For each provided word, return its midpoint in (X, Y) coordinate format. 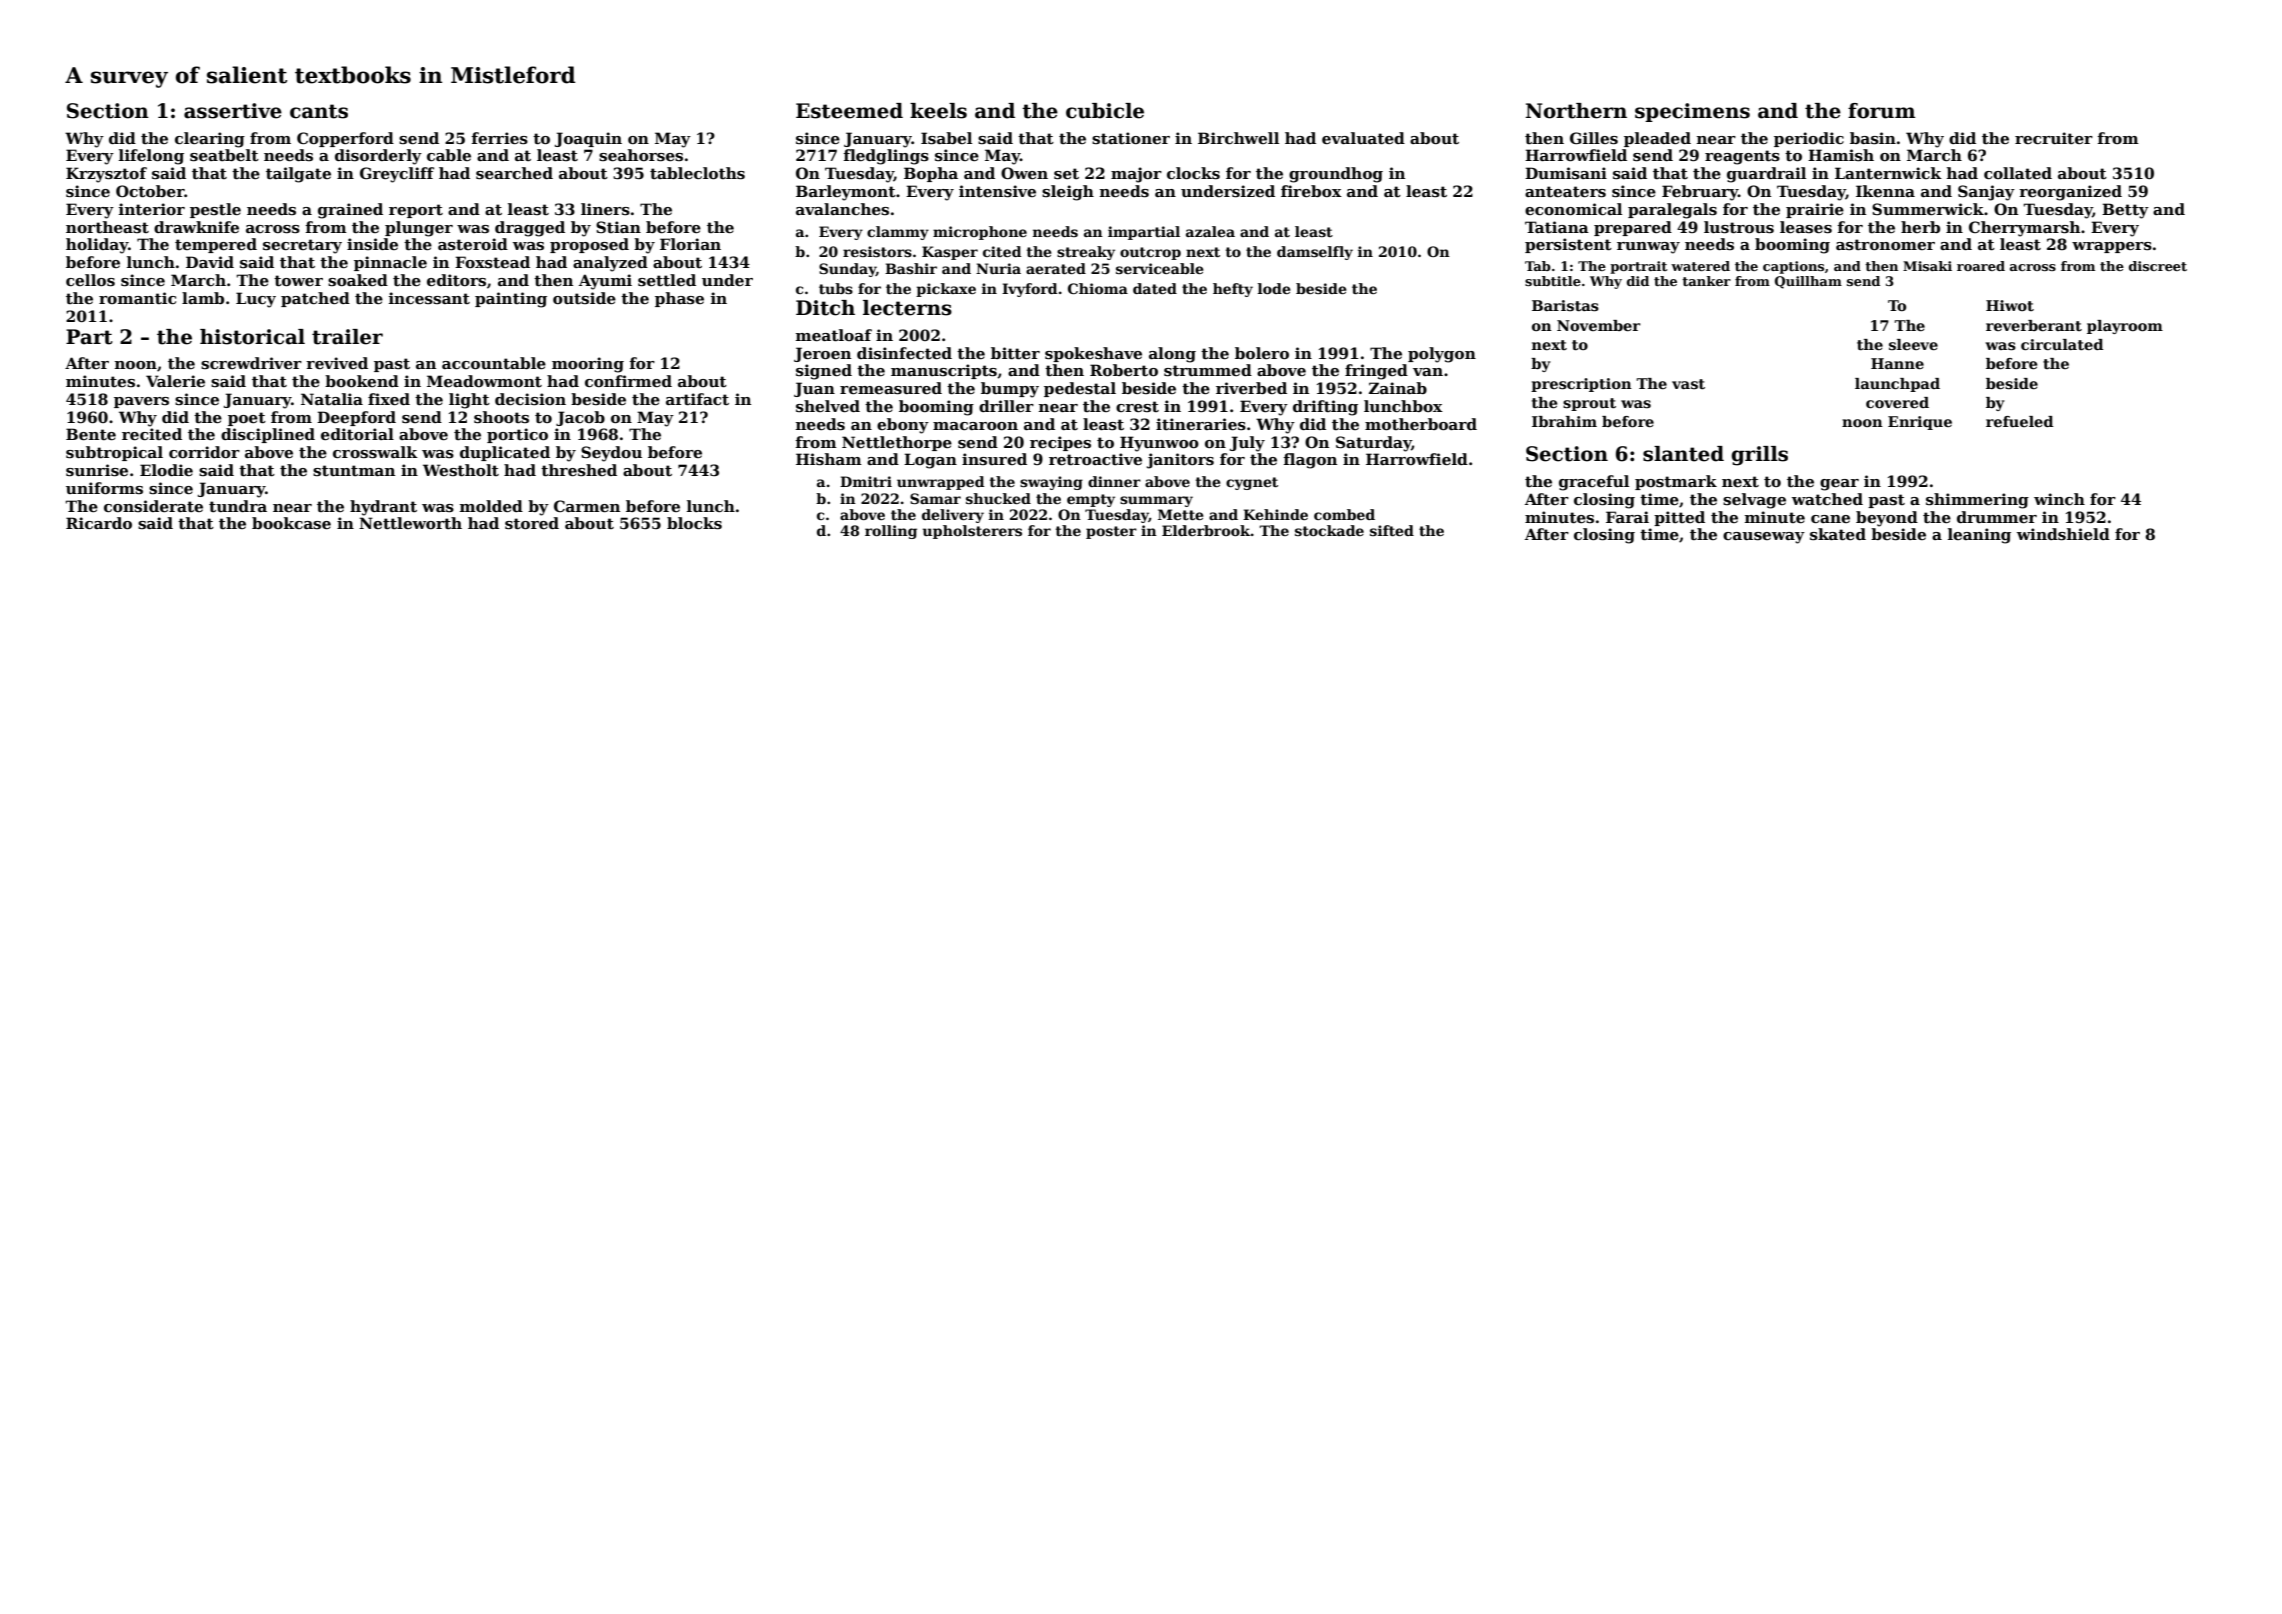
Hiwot (2010, 305)
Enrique (1920, 423)
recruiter (2054, 138)
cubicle (1105, 111)
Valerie (175, 381)
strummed (1208, 370)
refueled (2019, 421)
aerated (1056, 268)
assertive (233, 111)
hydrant (383, 508)
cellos (90, 280)
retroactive (1095, 459)
